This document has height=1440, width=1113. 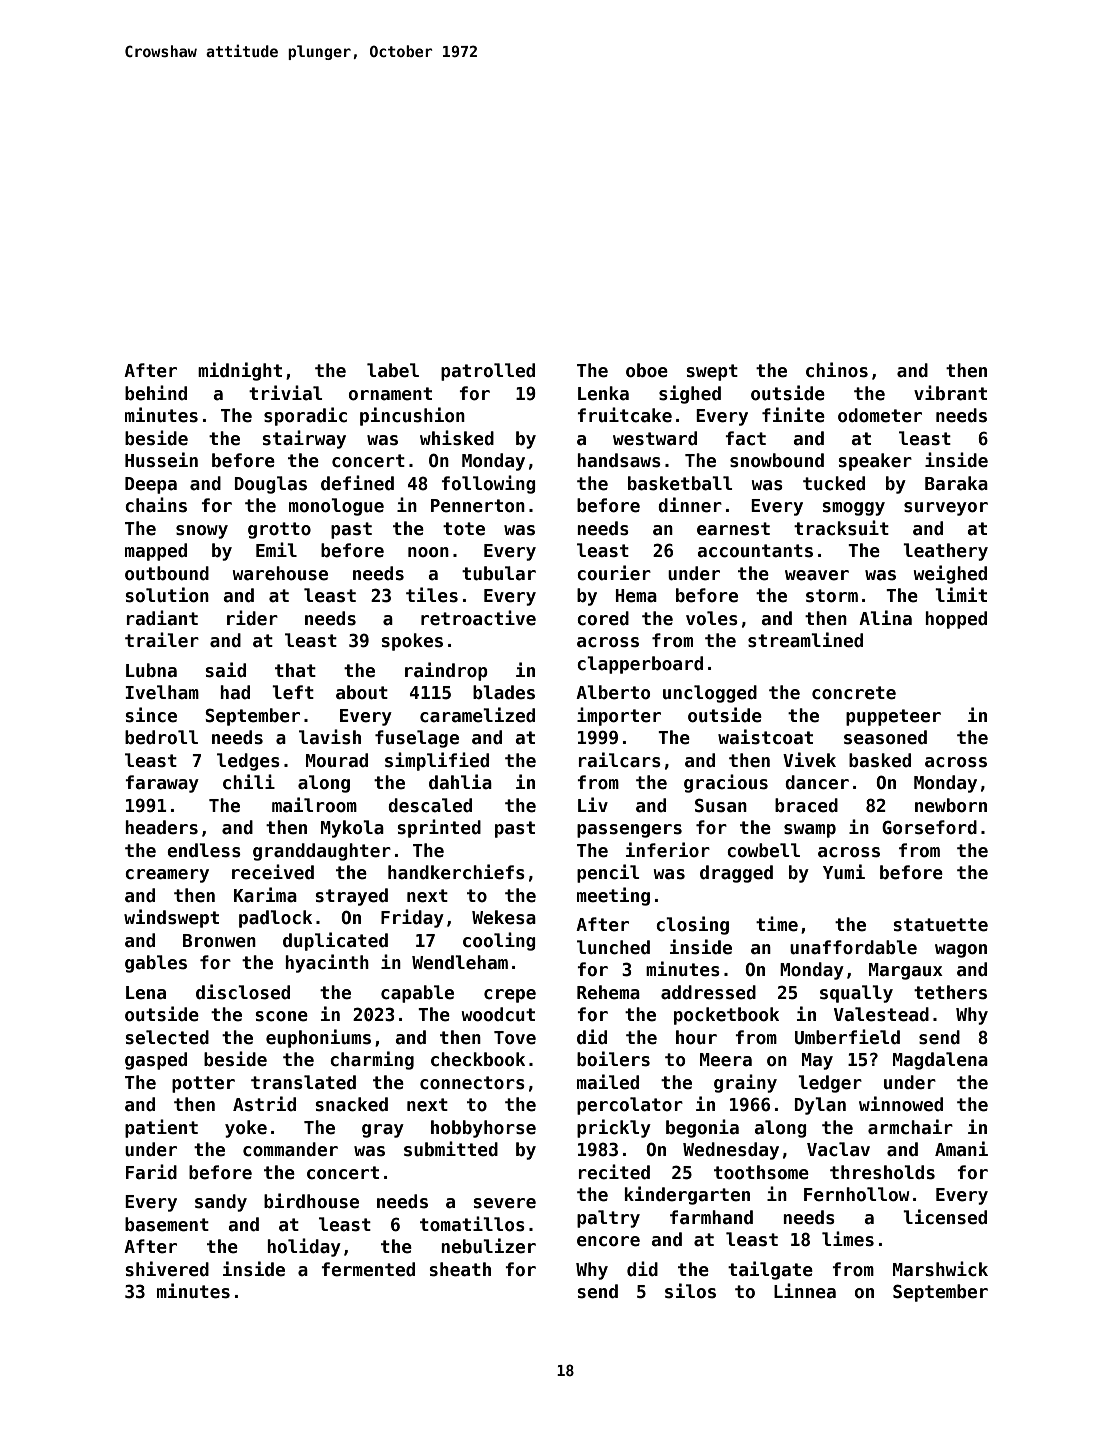 I want to click on blades, so click(x=504, y=692).
